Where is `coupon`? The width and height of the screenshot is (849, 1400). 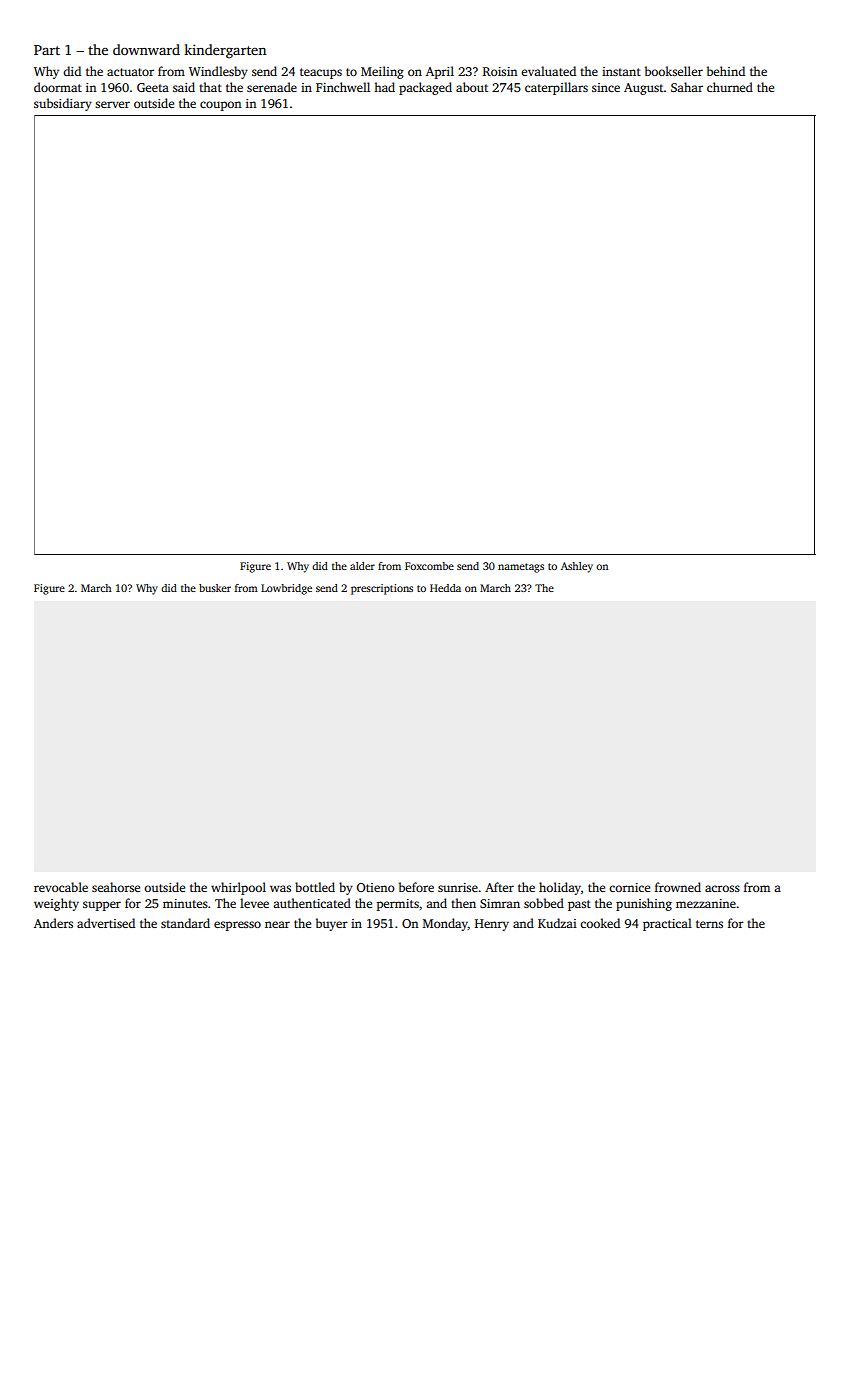
coupon is located at coordinates (220, 106).
